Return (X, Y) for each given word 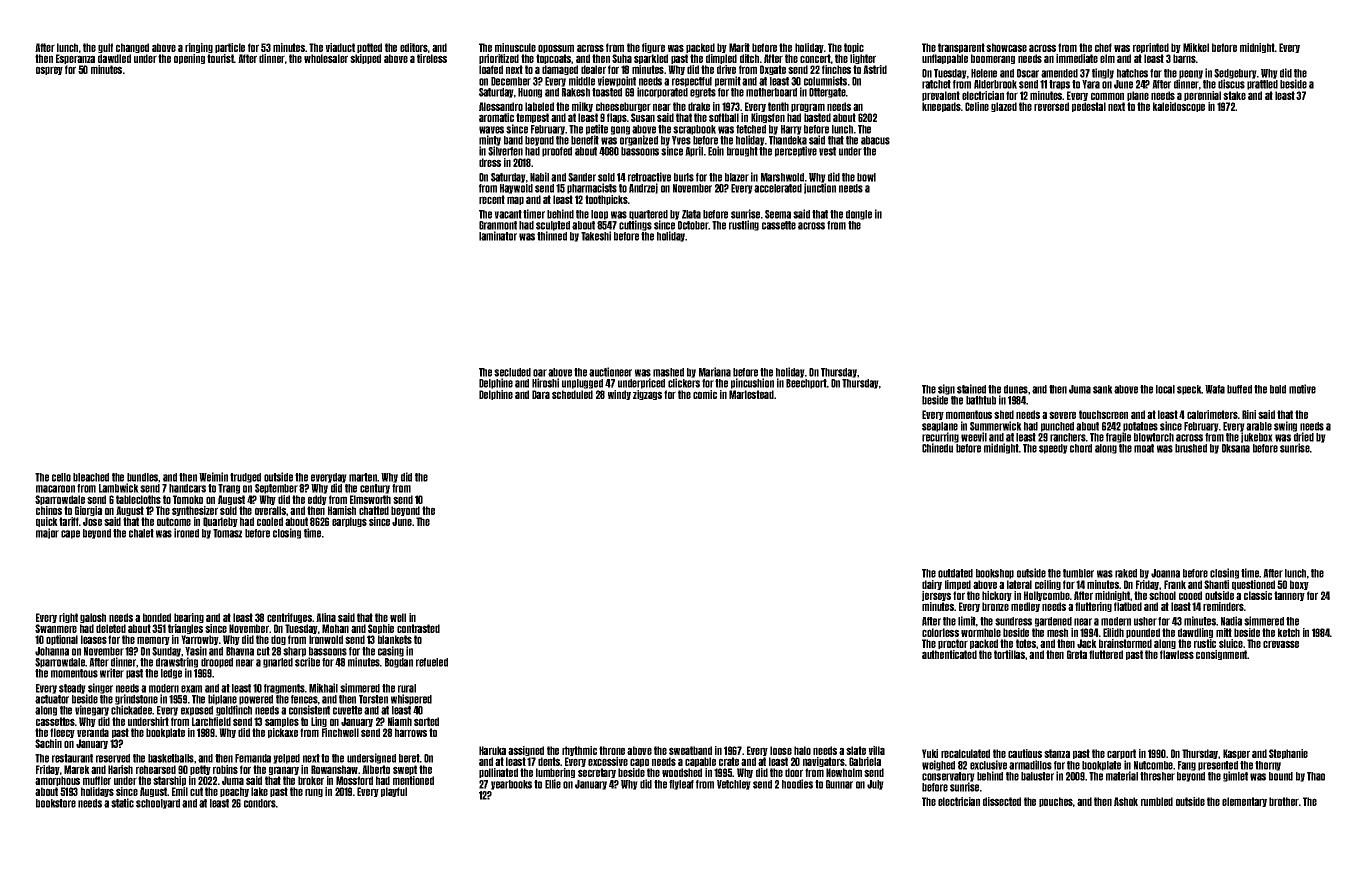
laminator (498, 236)
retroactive (649, 177)
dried (1304, 437)
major (47, 533)
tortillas (1009, 654)
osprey (49, 70)
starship (169, 781)
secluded (512, 372)
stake (1234, 95)
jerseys (936, 596)
